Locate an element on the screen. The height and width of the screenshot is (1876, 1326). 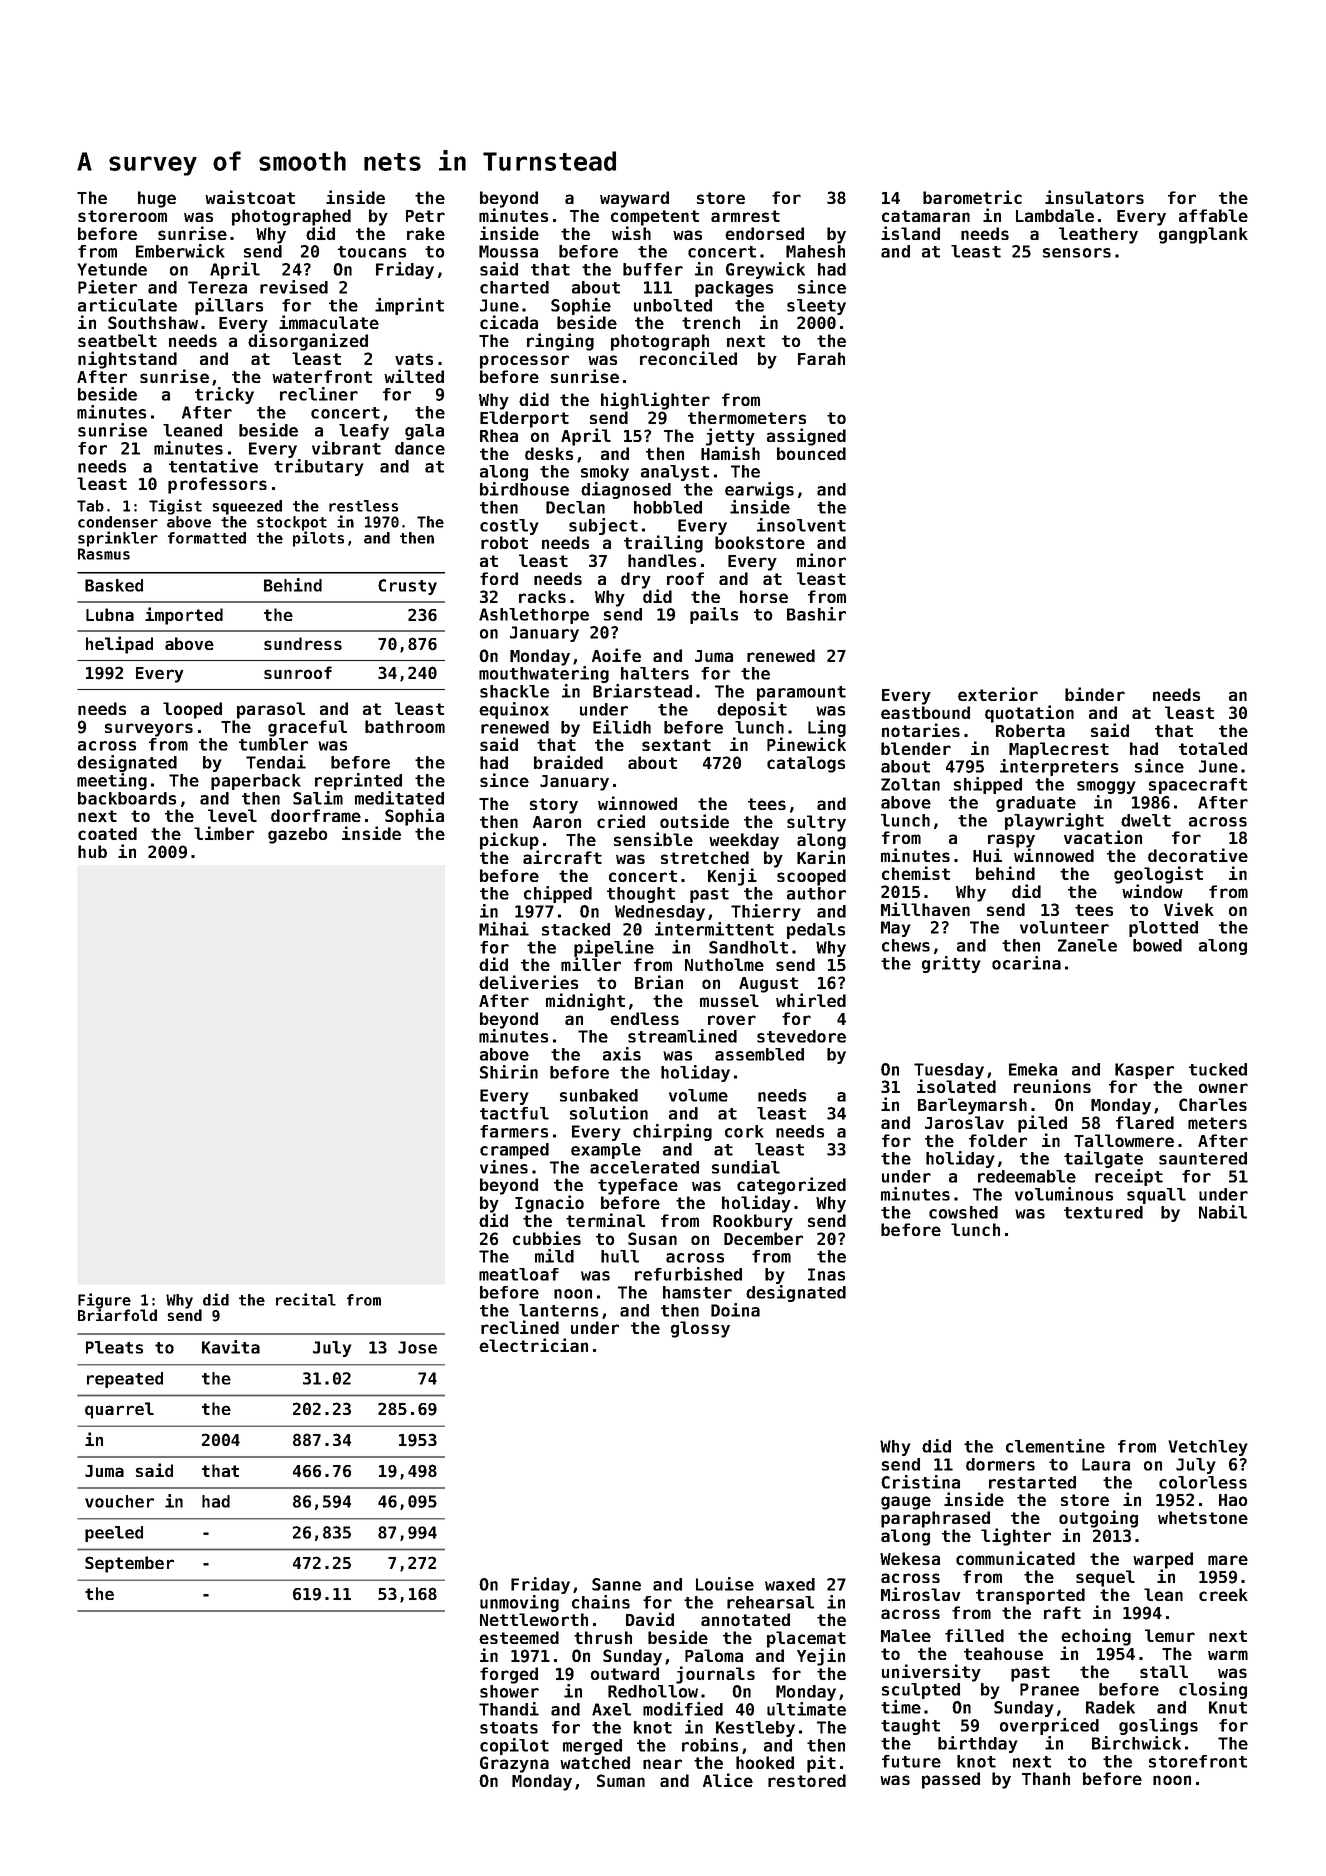
minor is located at coordinates (821, 560).
